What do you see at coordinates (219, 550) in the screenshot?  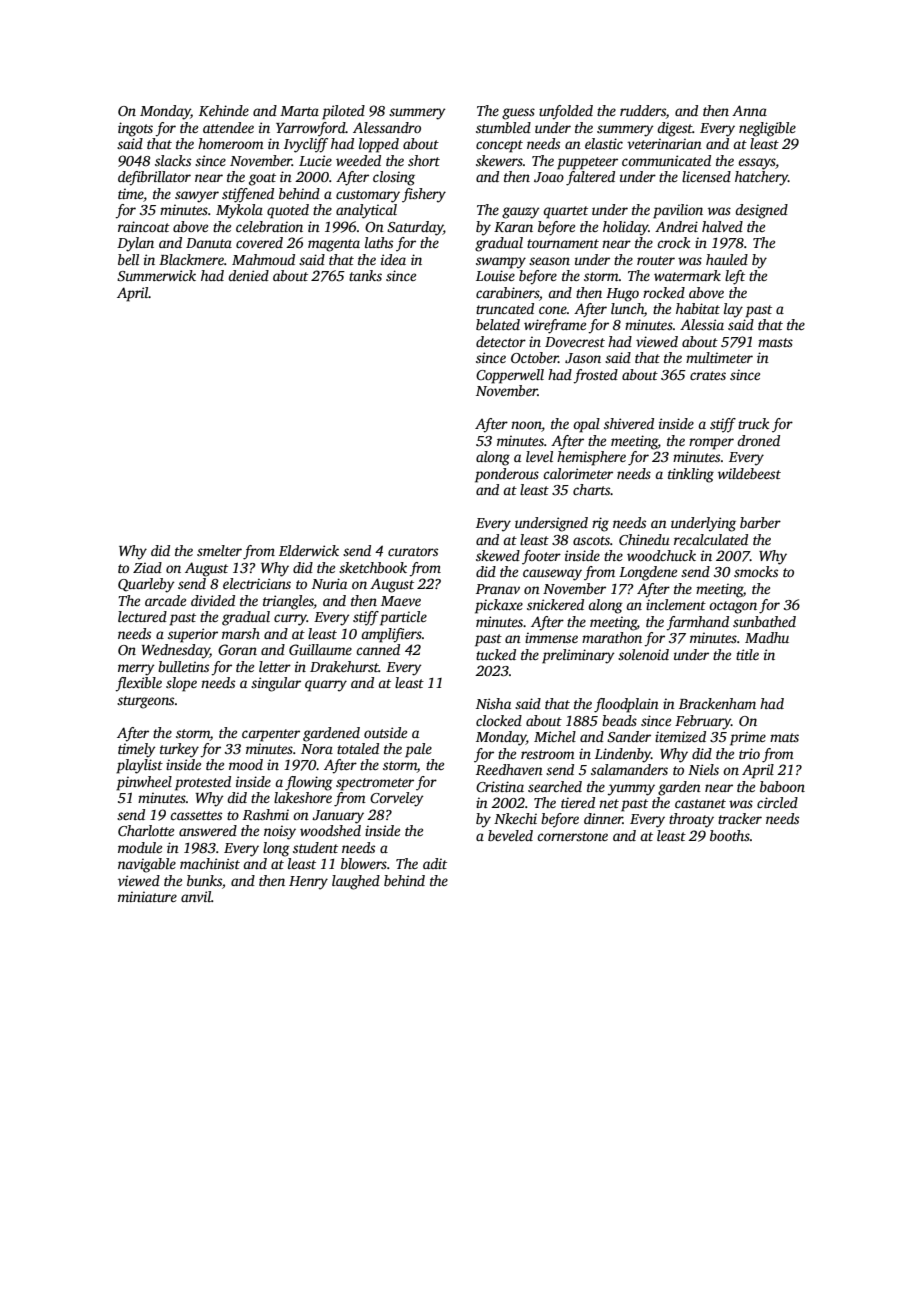 I see `smelter` at bounding box center [219, 550].
